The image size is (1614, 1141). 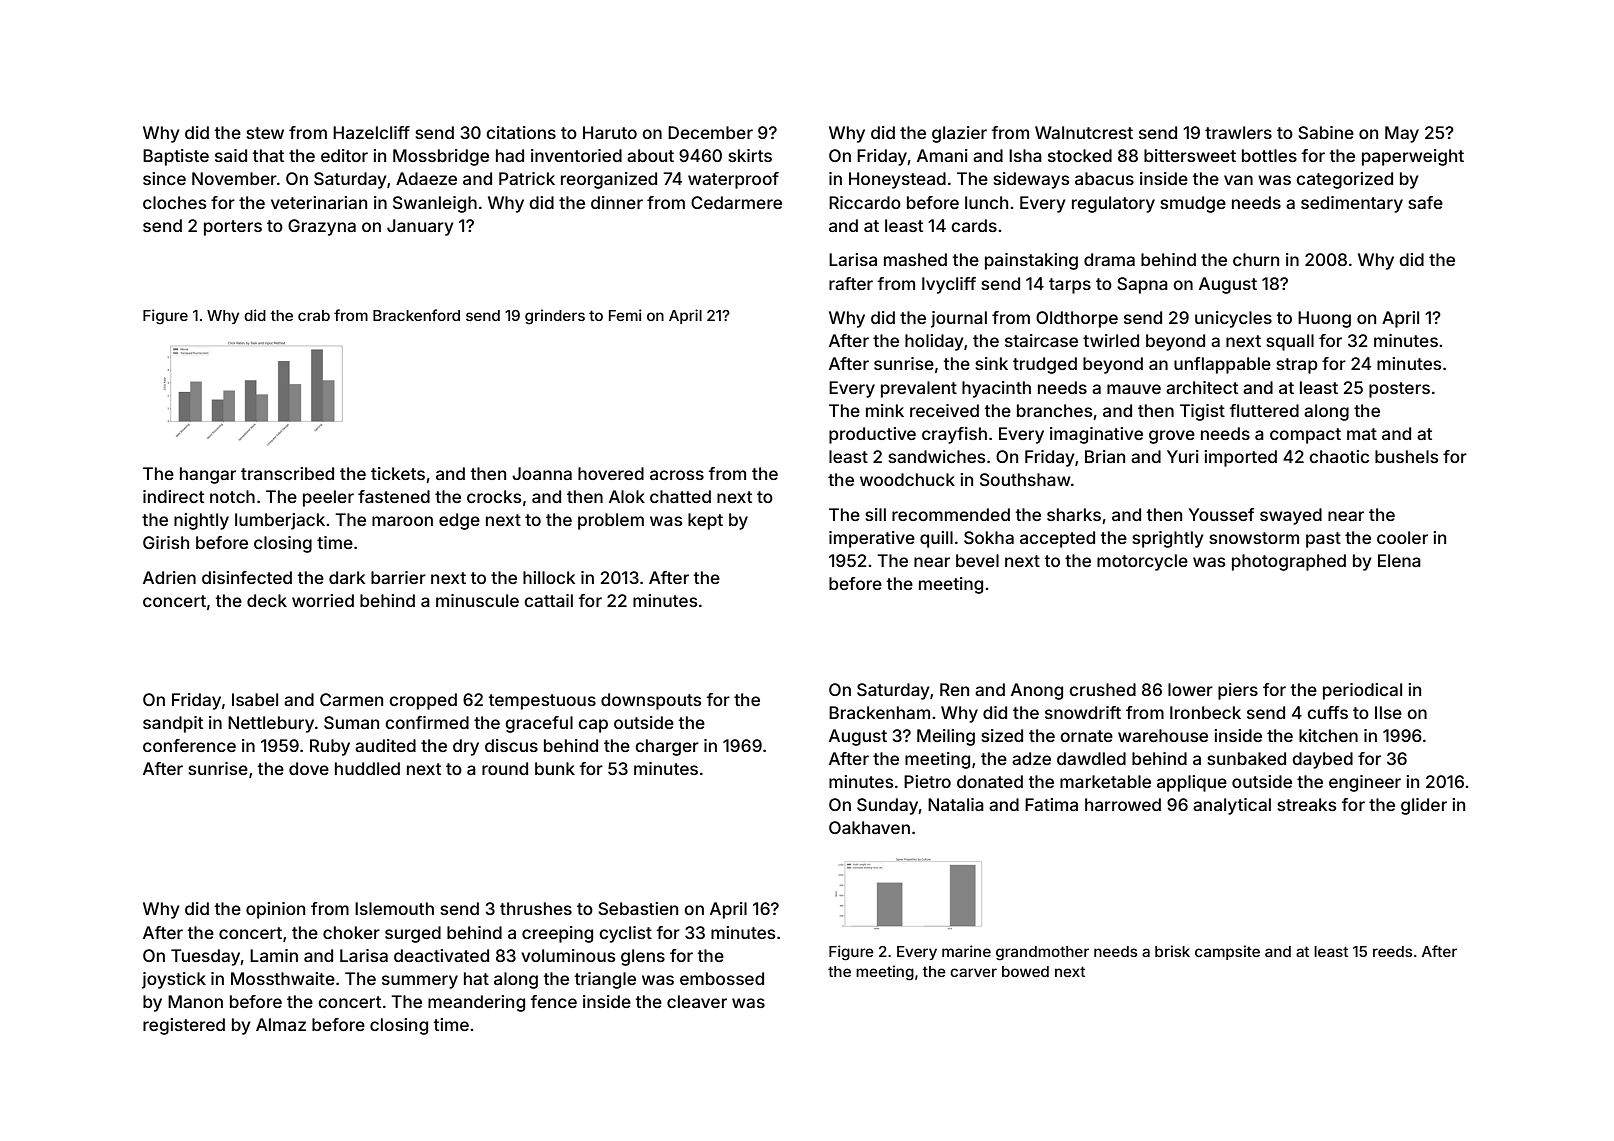 What do you see at coordinates (309, 768) in the screenshot?
I see `dove` at bounding box center [309, 768].
